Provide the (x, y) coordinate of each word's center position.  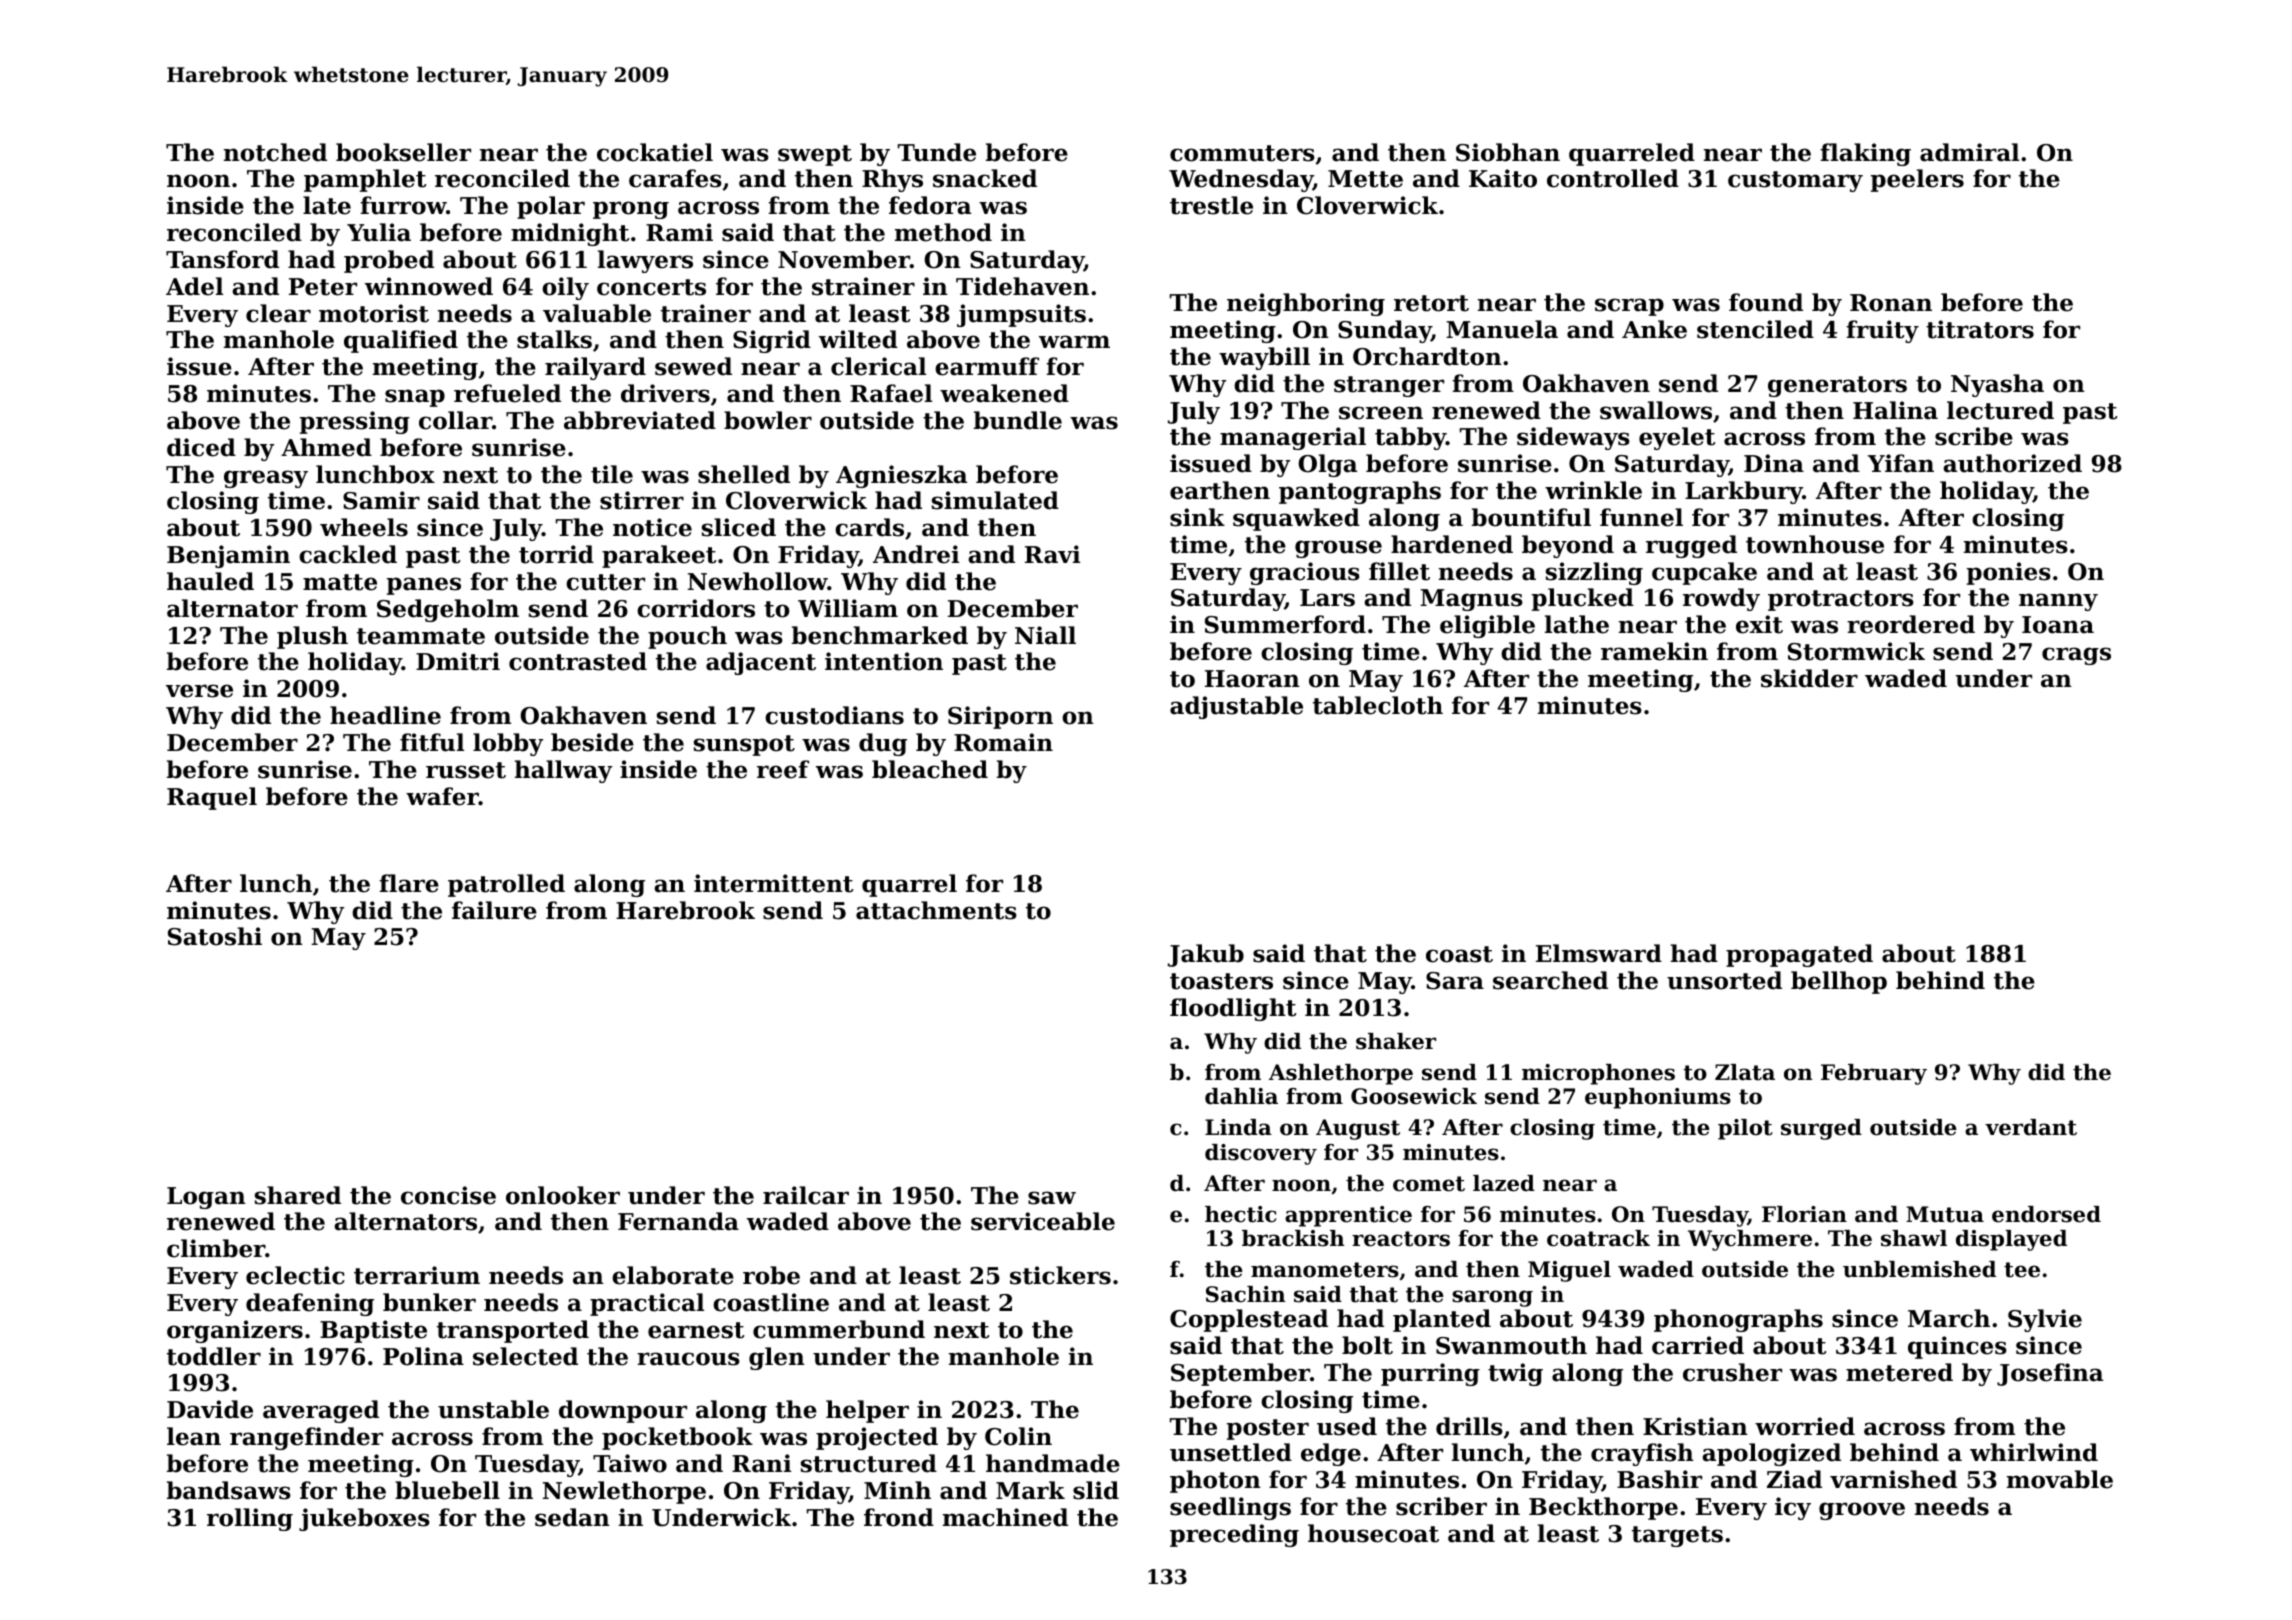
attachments (936, 910)
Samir (381, 500)
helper (867, 1411)
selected (525, 1356)
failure (494, 910)
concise (448, 1195)
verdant (2031, 1127)
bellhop (1839, 982)
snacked (985, 178)
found (1766, 302)
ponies (2009, 573)
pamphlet (365, 180)
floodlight (1233, 1009)
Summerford (1285, 624)
